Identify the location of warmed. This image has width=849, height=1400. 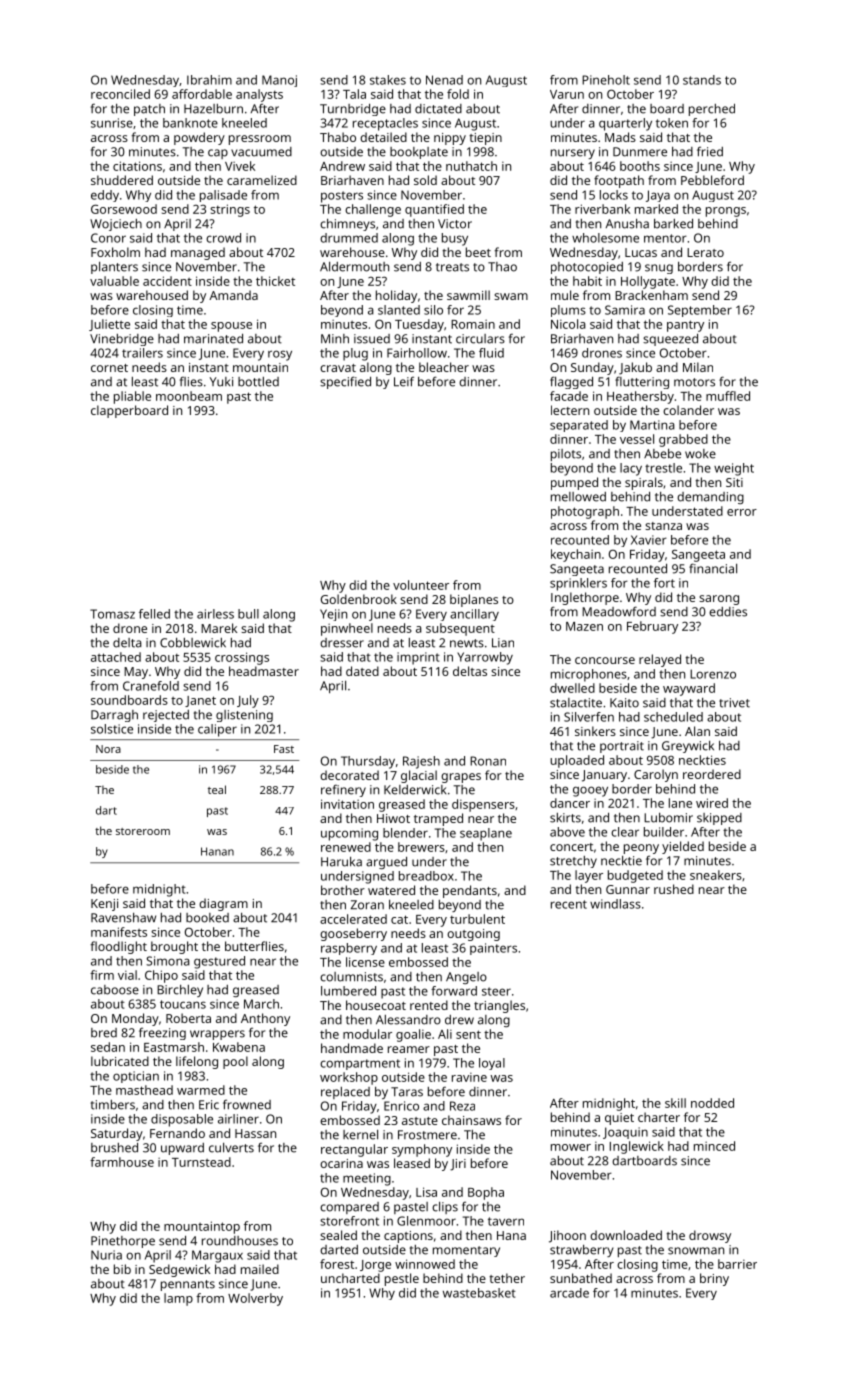
(201, 1090).
